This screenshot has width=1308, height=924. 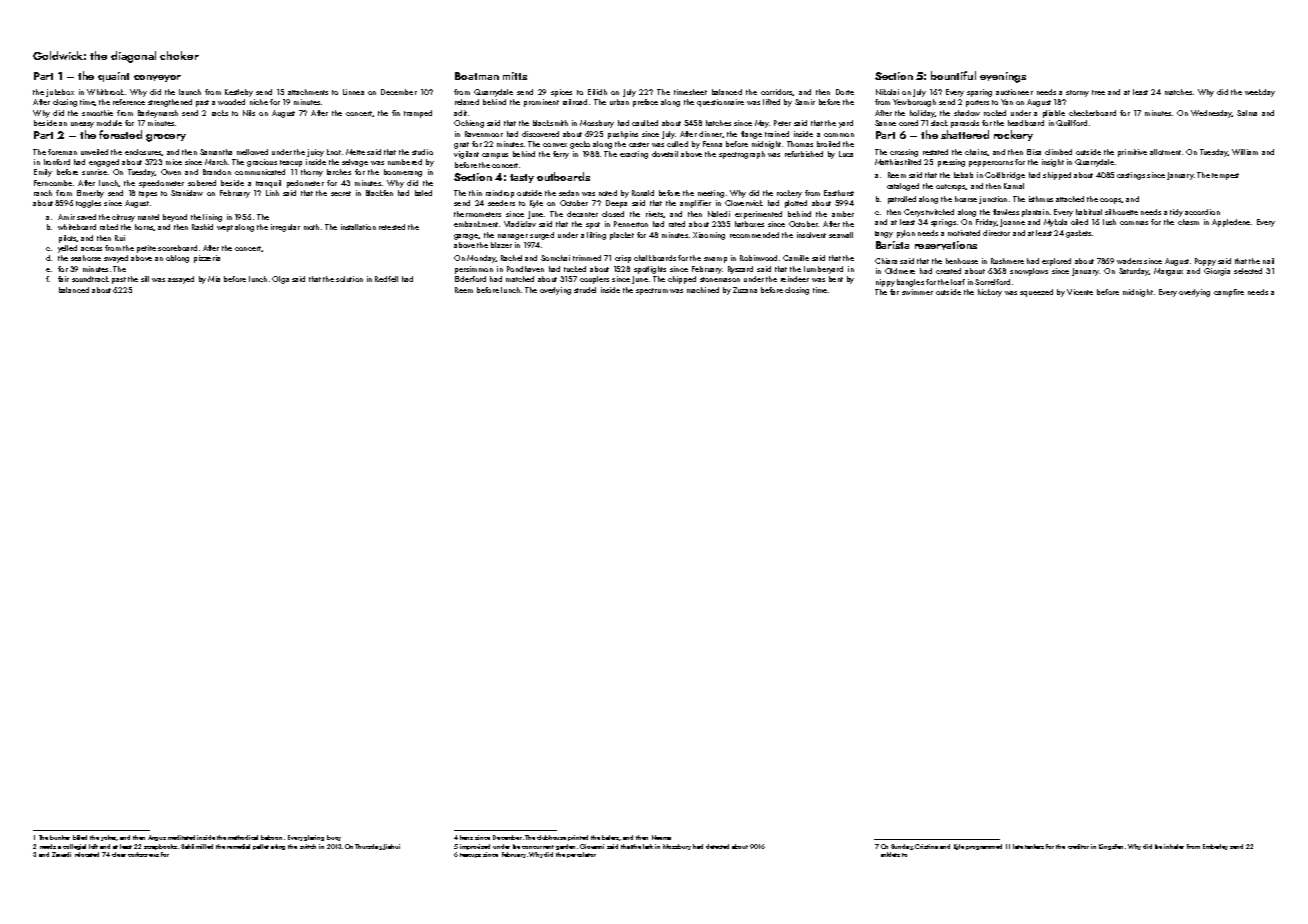 I want to click on quaint, so click(x=113, y=77).
